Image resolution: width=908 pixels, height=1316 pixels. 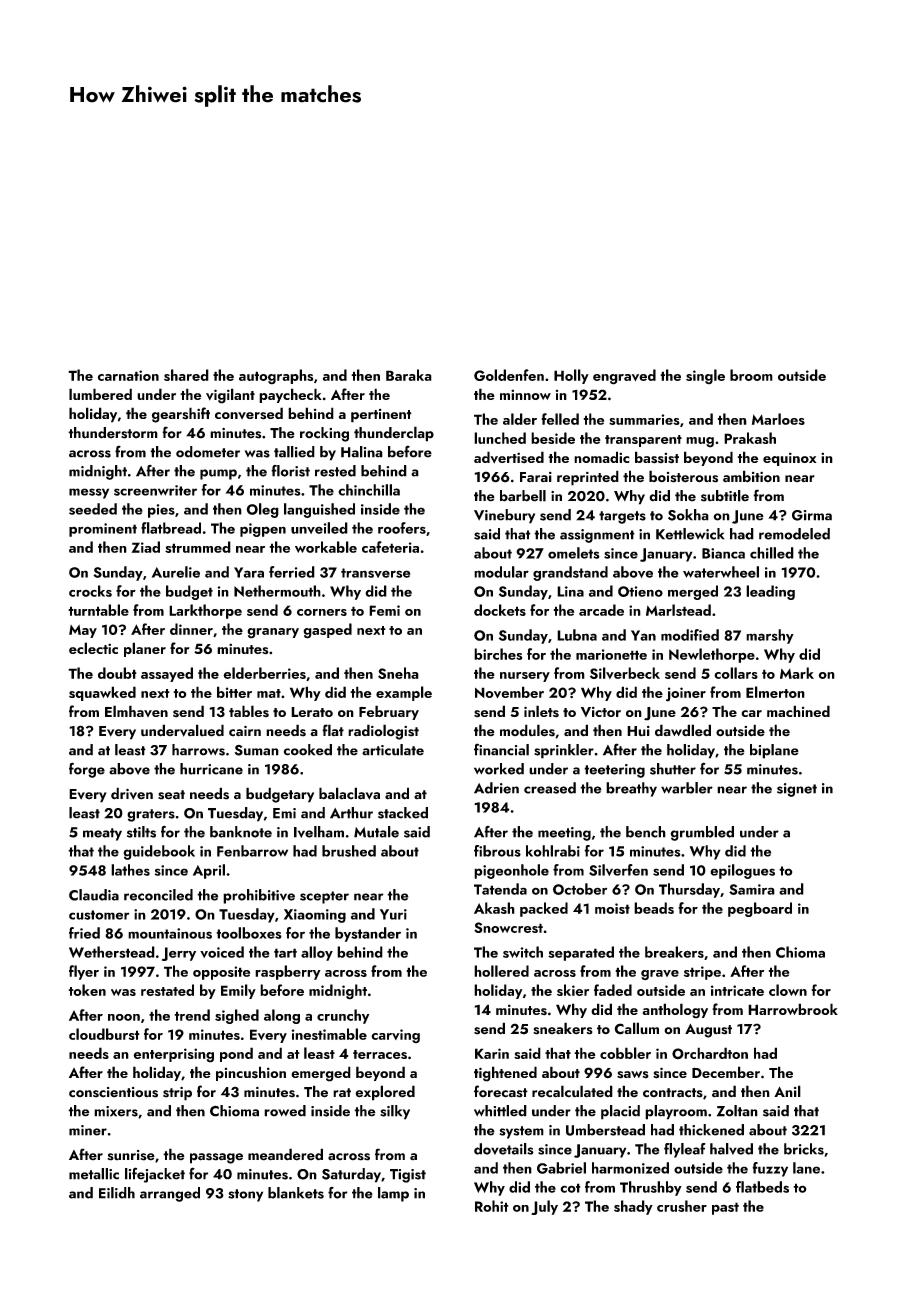 I want to click on July, so click(x=544, y=1207).
